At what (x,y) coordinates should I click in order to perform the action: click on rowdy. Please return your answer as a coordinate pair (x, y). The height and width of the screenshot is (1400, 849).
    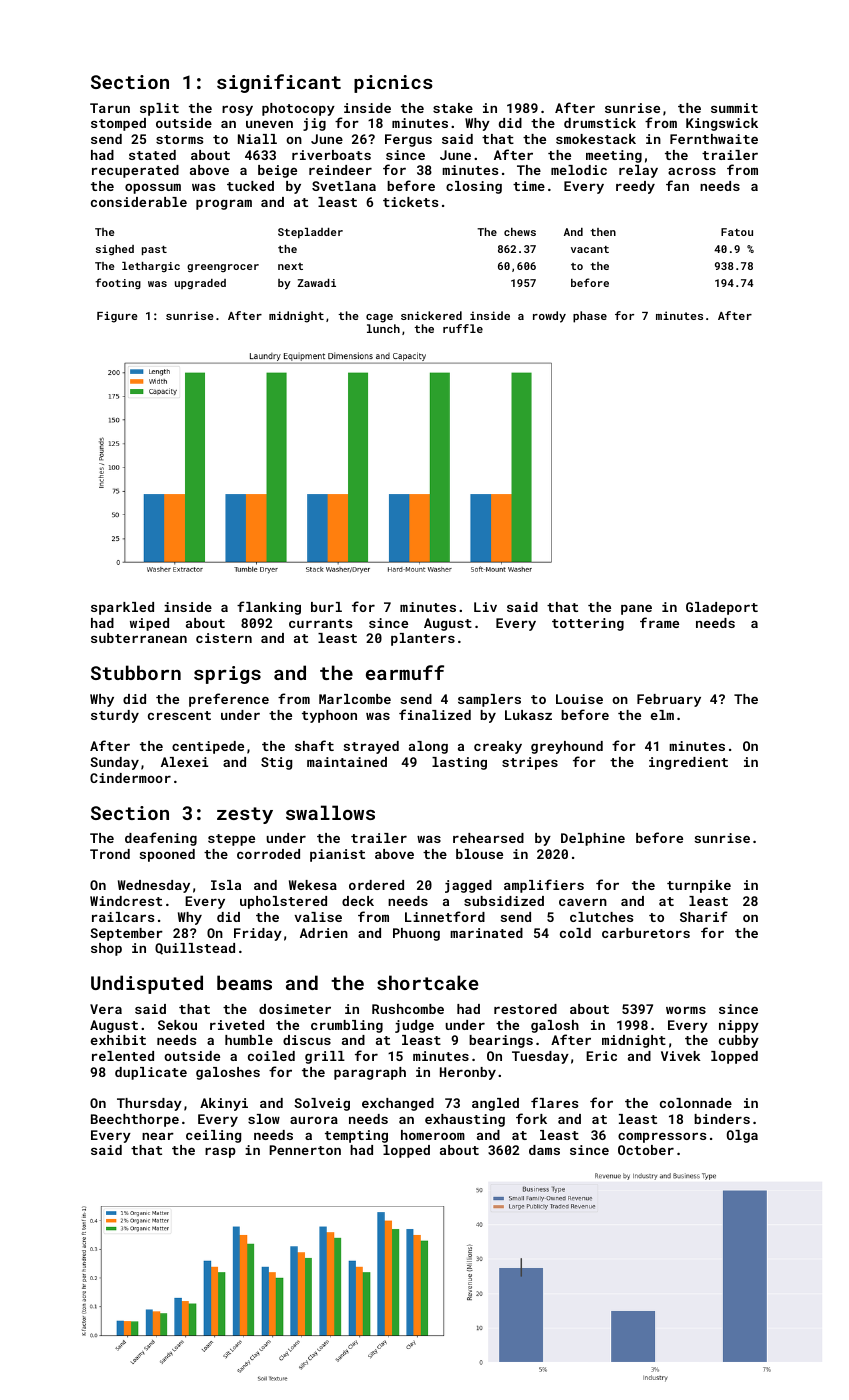
    Looking at the image, I should click on (549, 317).
